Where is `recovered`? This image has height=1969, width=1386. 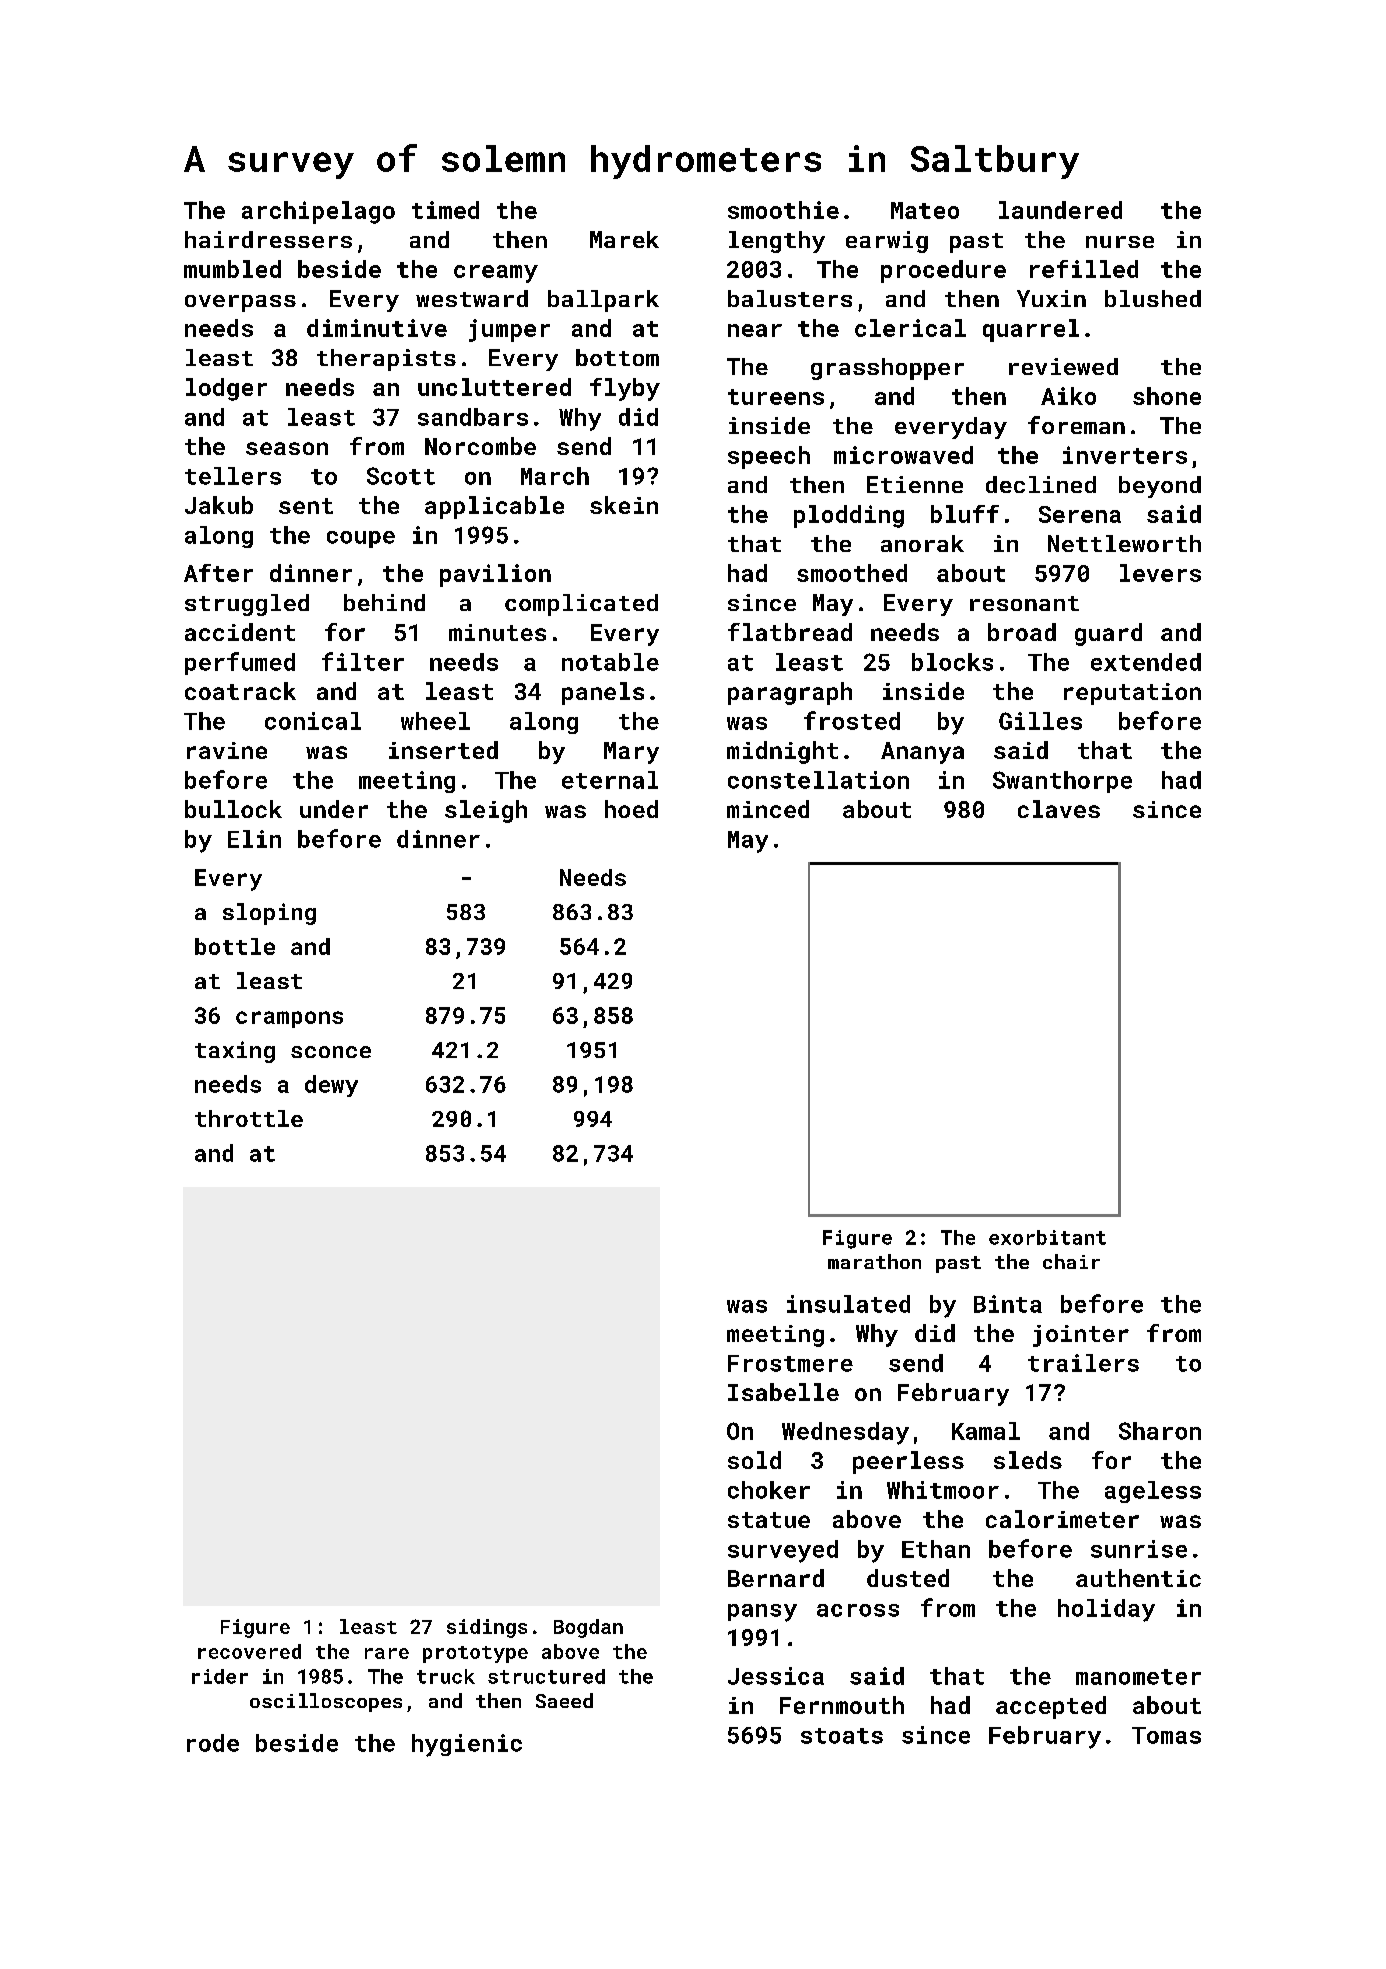 recovered is located at coordinates (249, 1651).
